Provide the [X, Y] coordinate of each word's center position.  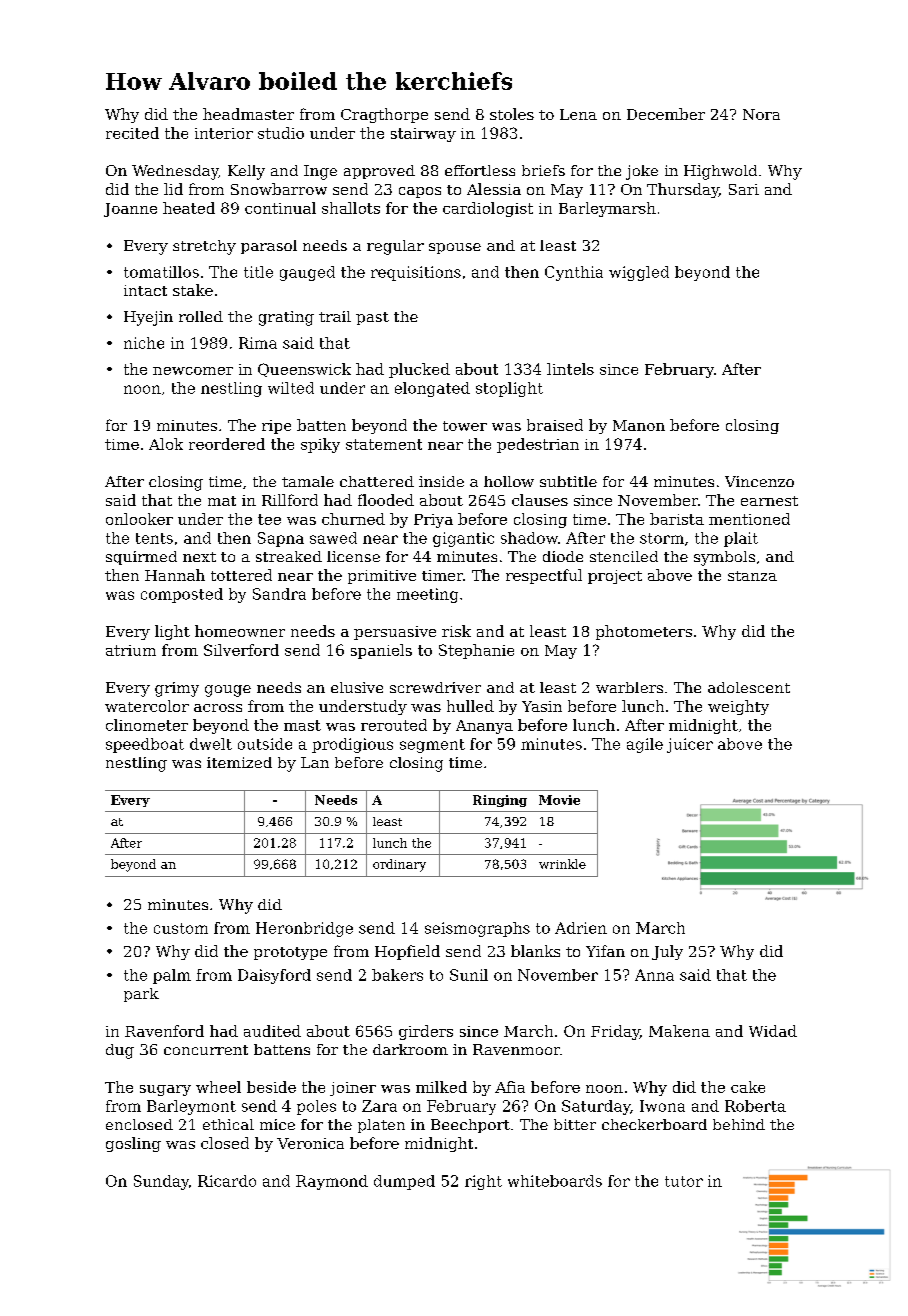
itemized [239, 762]
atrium [131, 650]
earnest [769, 501]
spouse [455, 248]
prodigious [352, 745]
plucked [419, 370]
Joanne [130, 210]
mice [277, 1124]
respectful [544, 576]
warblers [629, 687]
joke [642, 172]
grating [286, 318]
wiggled [639, 273]
